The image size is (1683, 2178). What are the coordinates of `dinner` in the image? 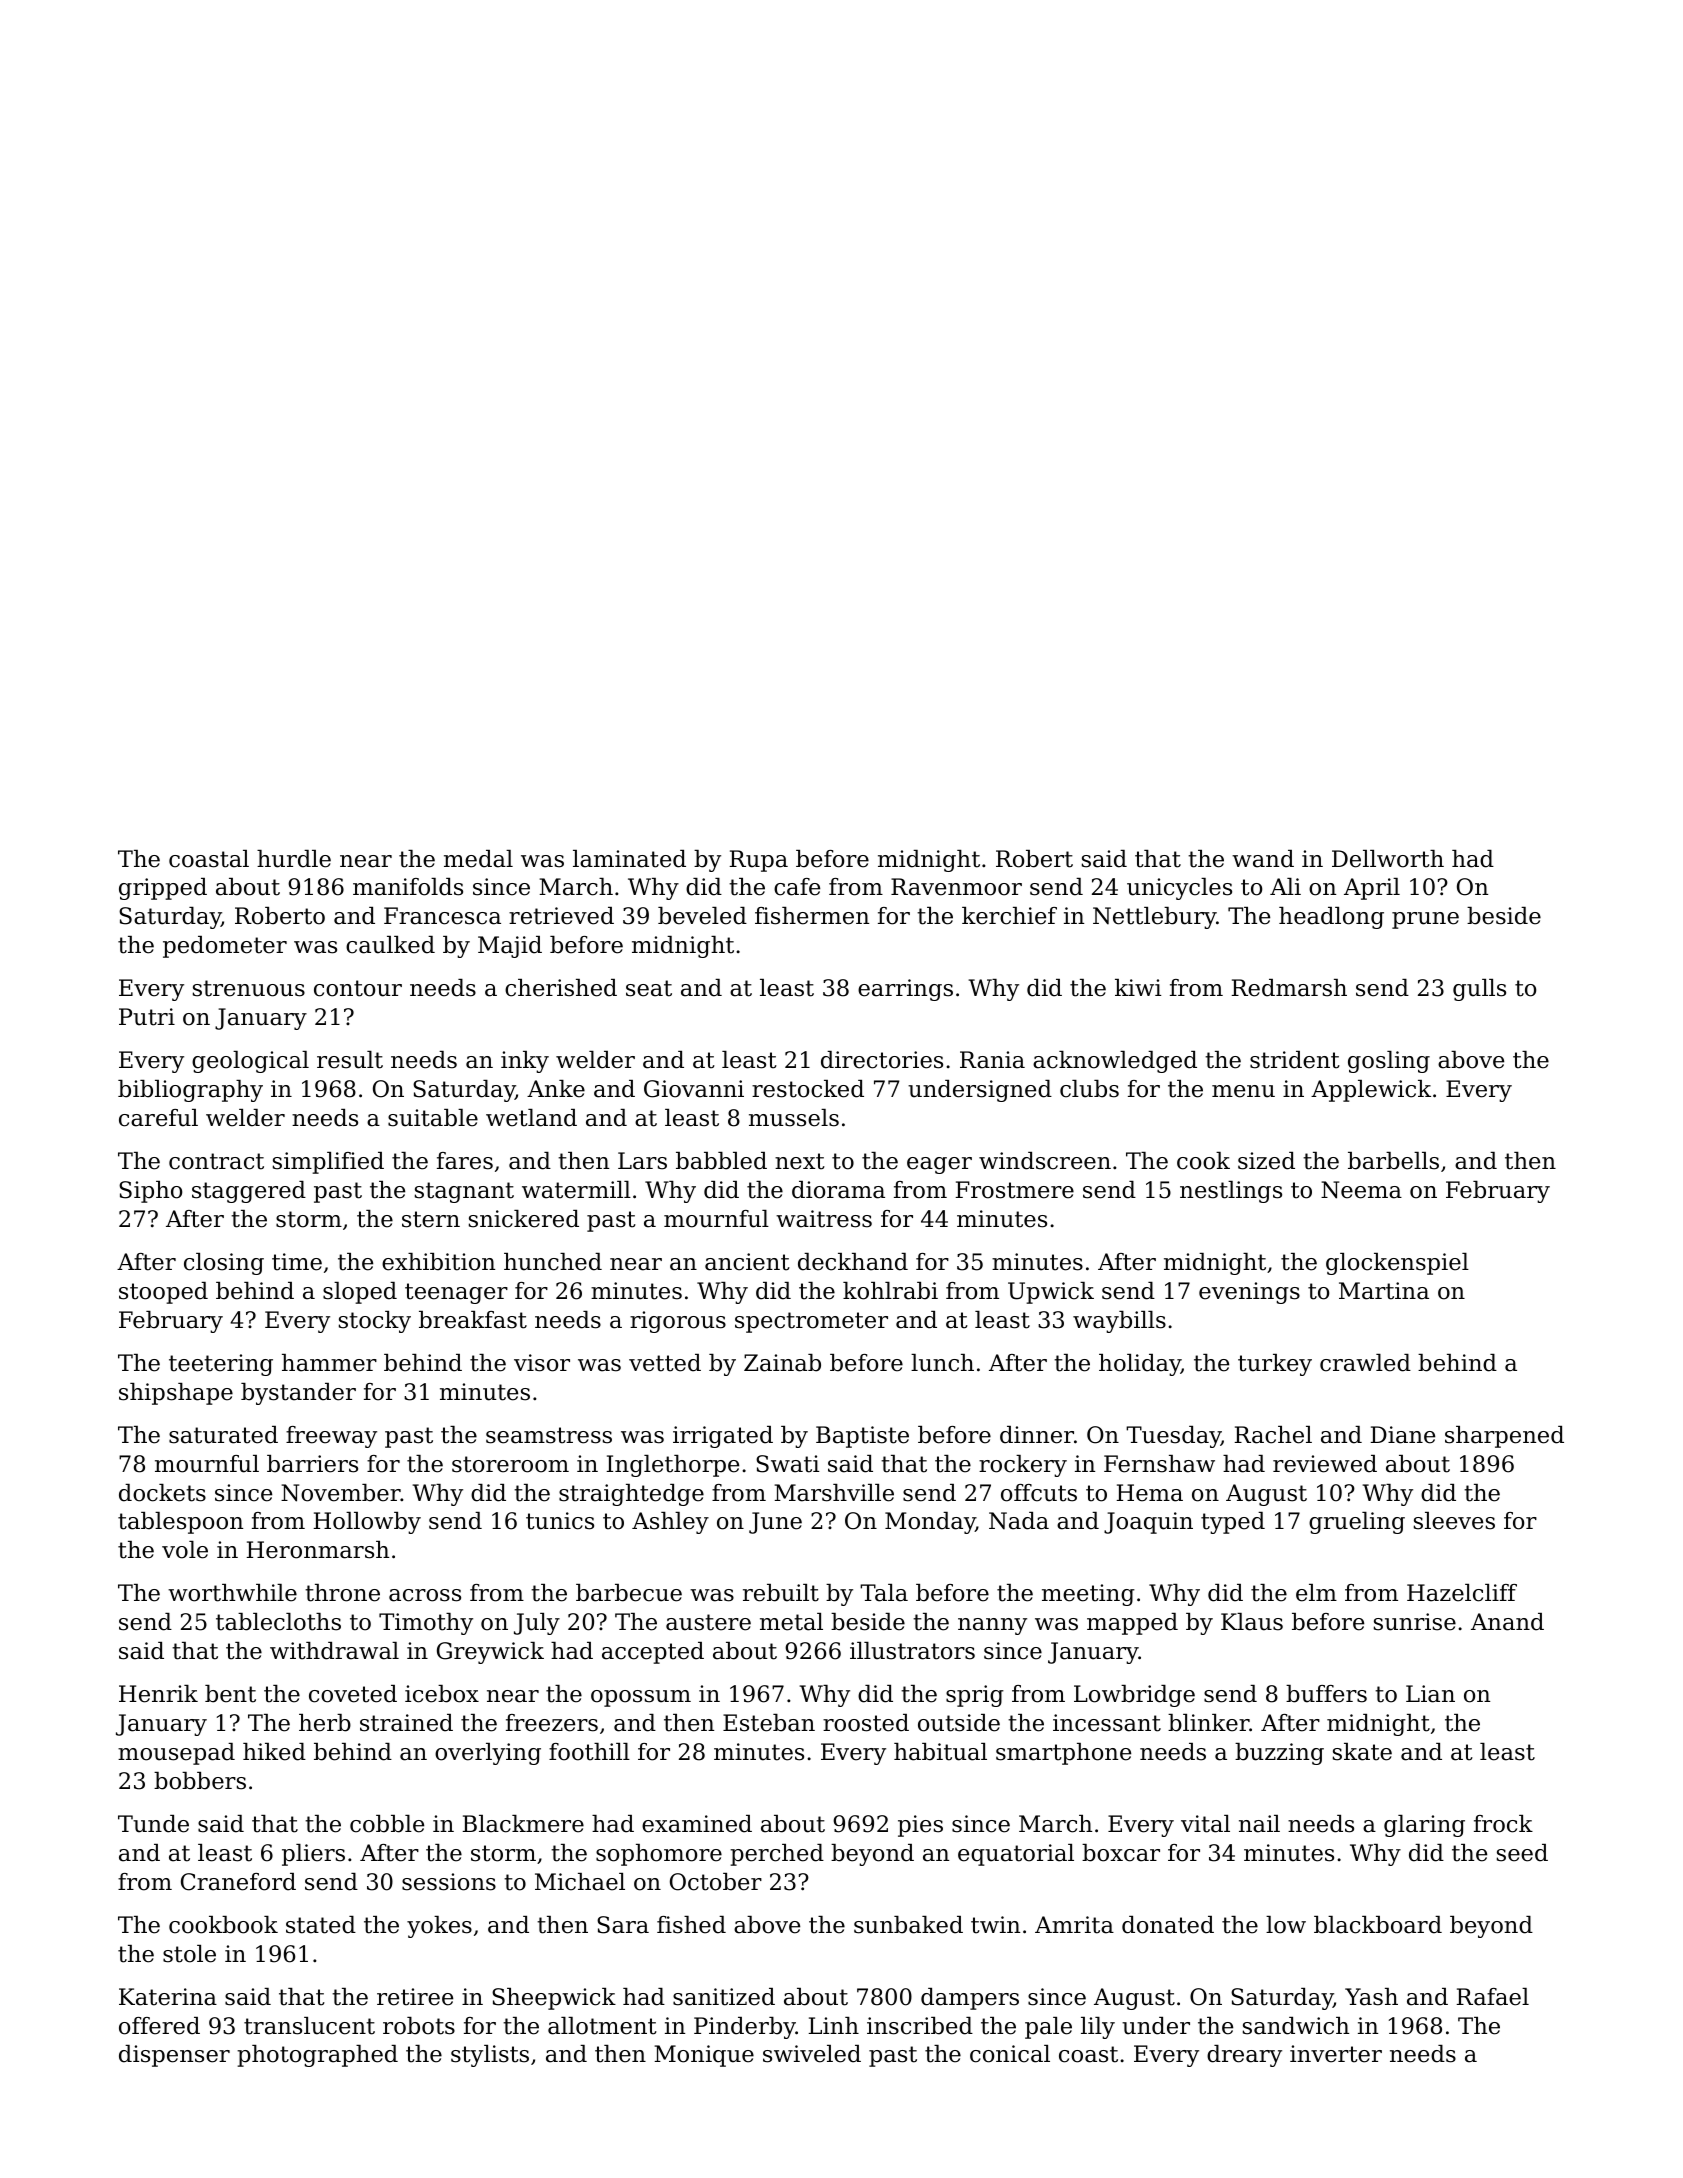 It's located at (1037, 1435).
